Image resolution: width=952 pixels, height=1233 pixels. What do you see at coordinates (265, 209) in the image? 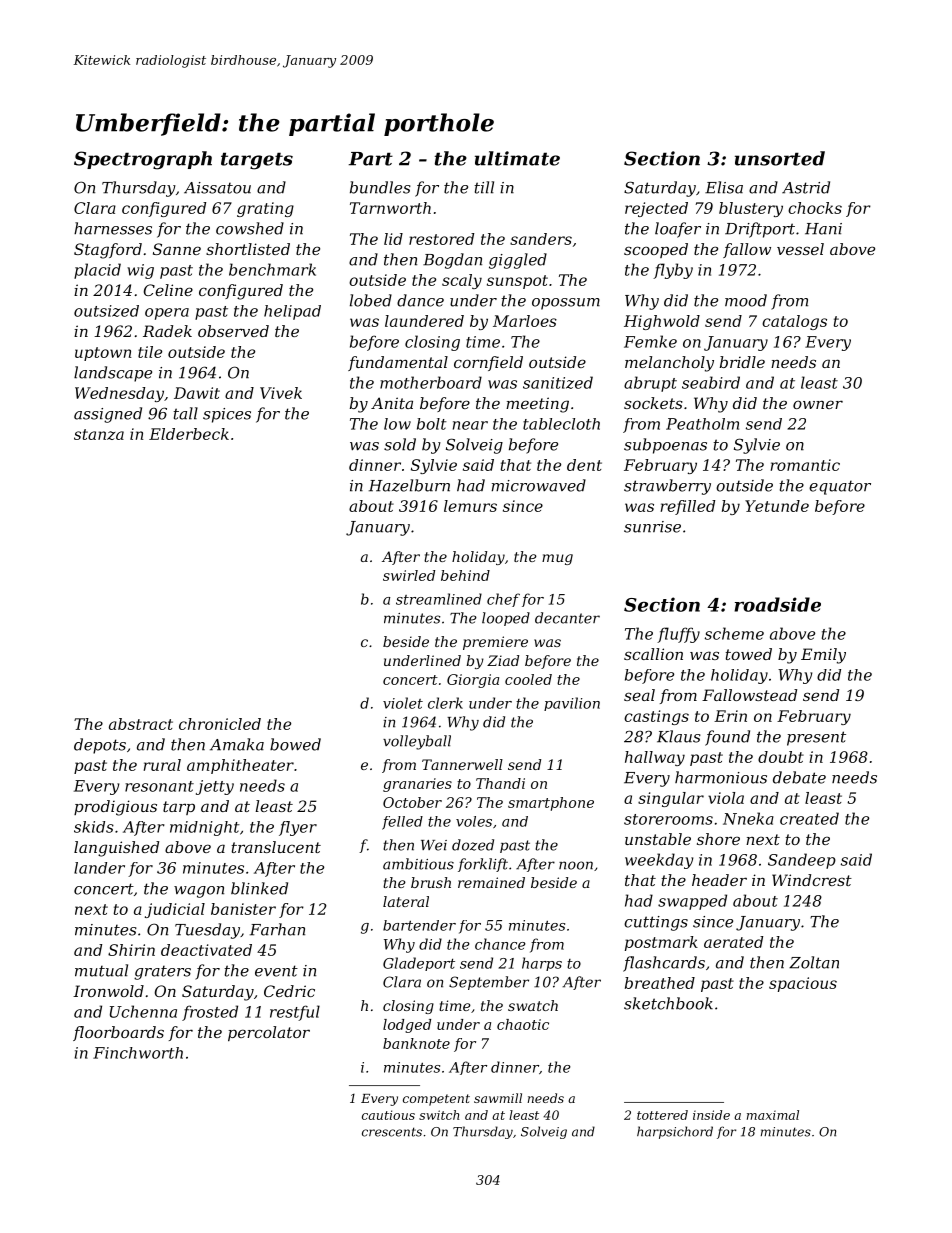
I see `grating` at bounding box center [265, 209].
